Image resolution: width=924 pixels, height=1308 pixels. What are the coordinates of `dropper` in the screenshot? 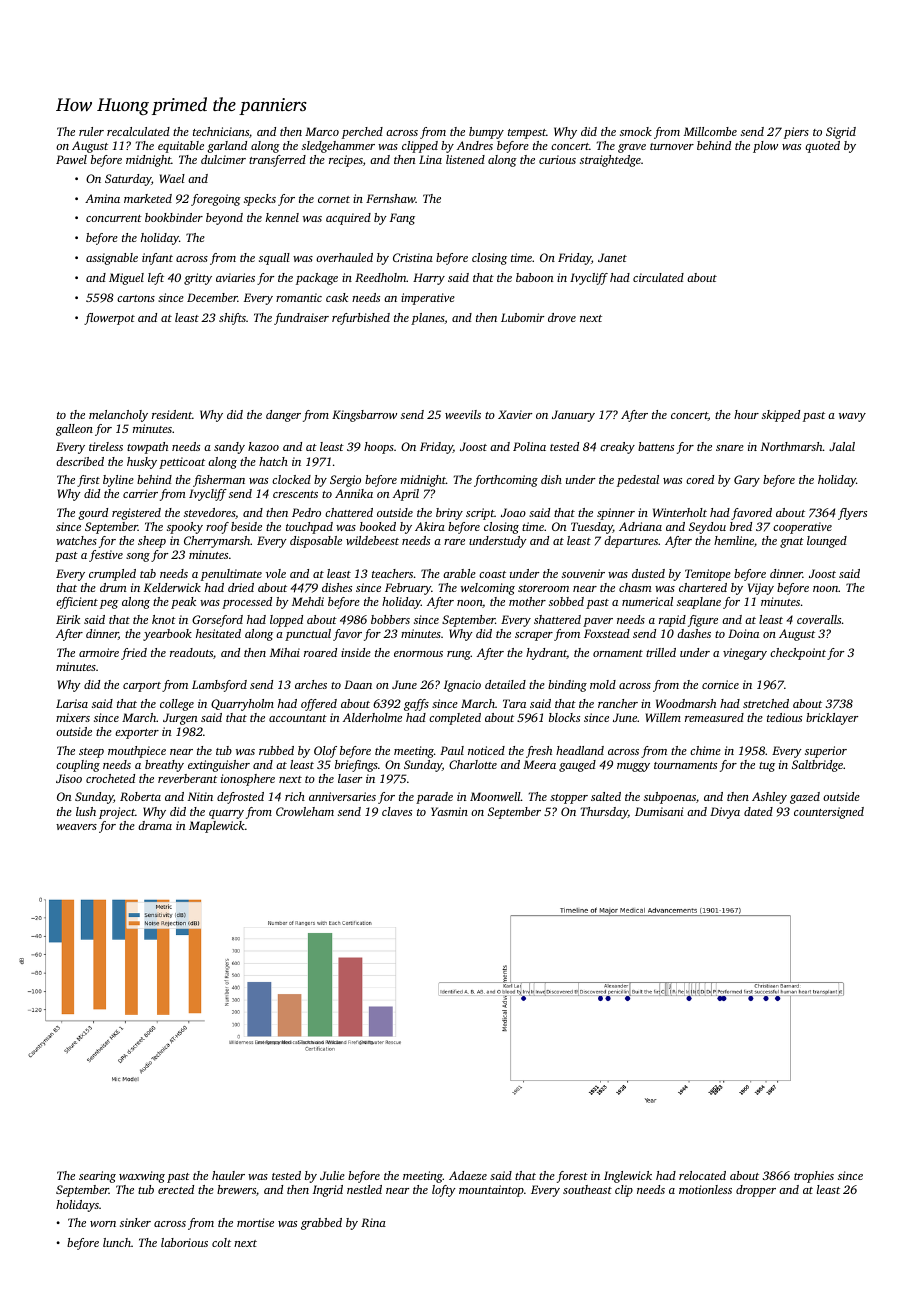 It's located at (756, 1191).
